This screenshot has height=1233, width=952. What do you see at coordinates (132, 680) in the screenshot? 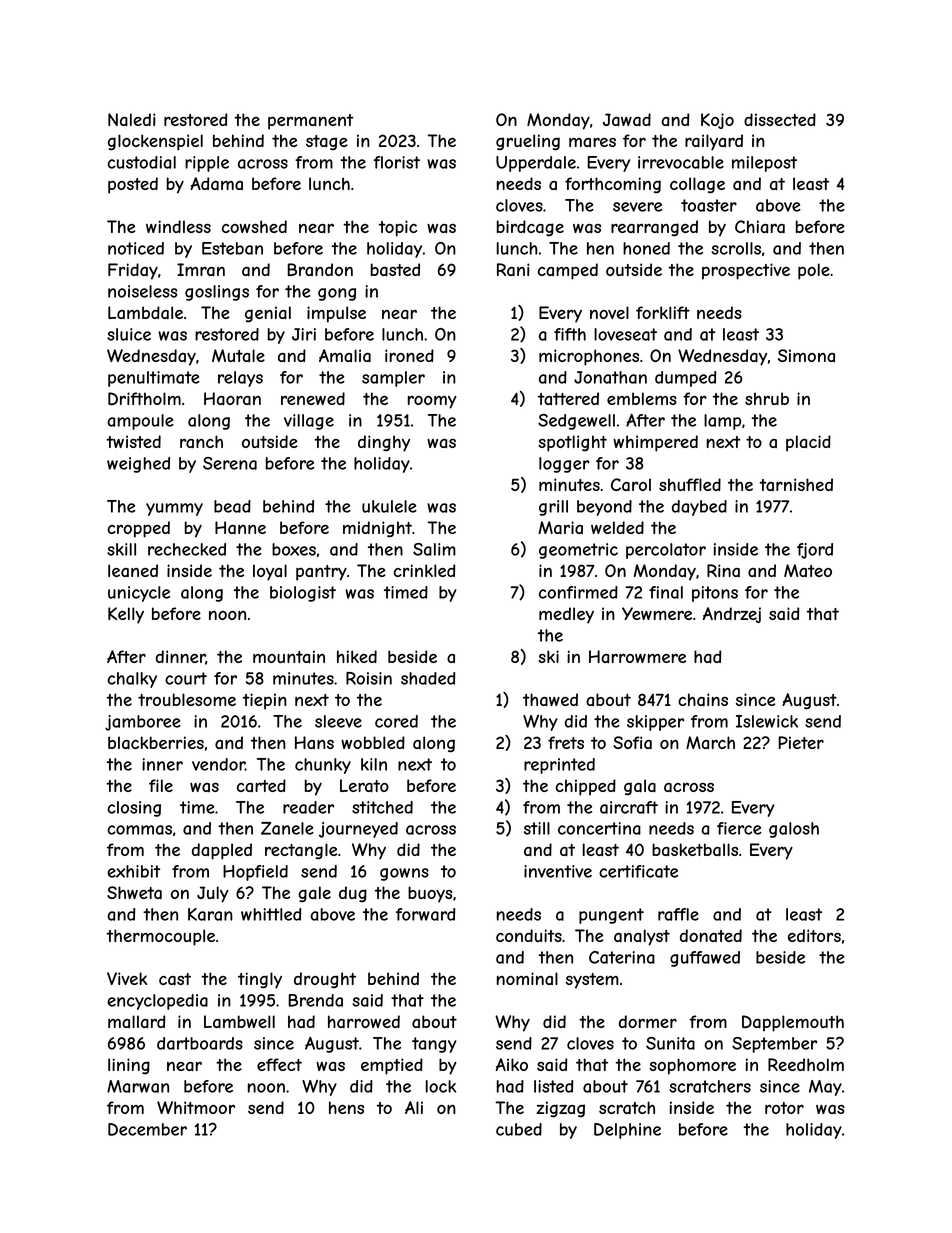
I see `chalky` at bounding box center [132, 680].
